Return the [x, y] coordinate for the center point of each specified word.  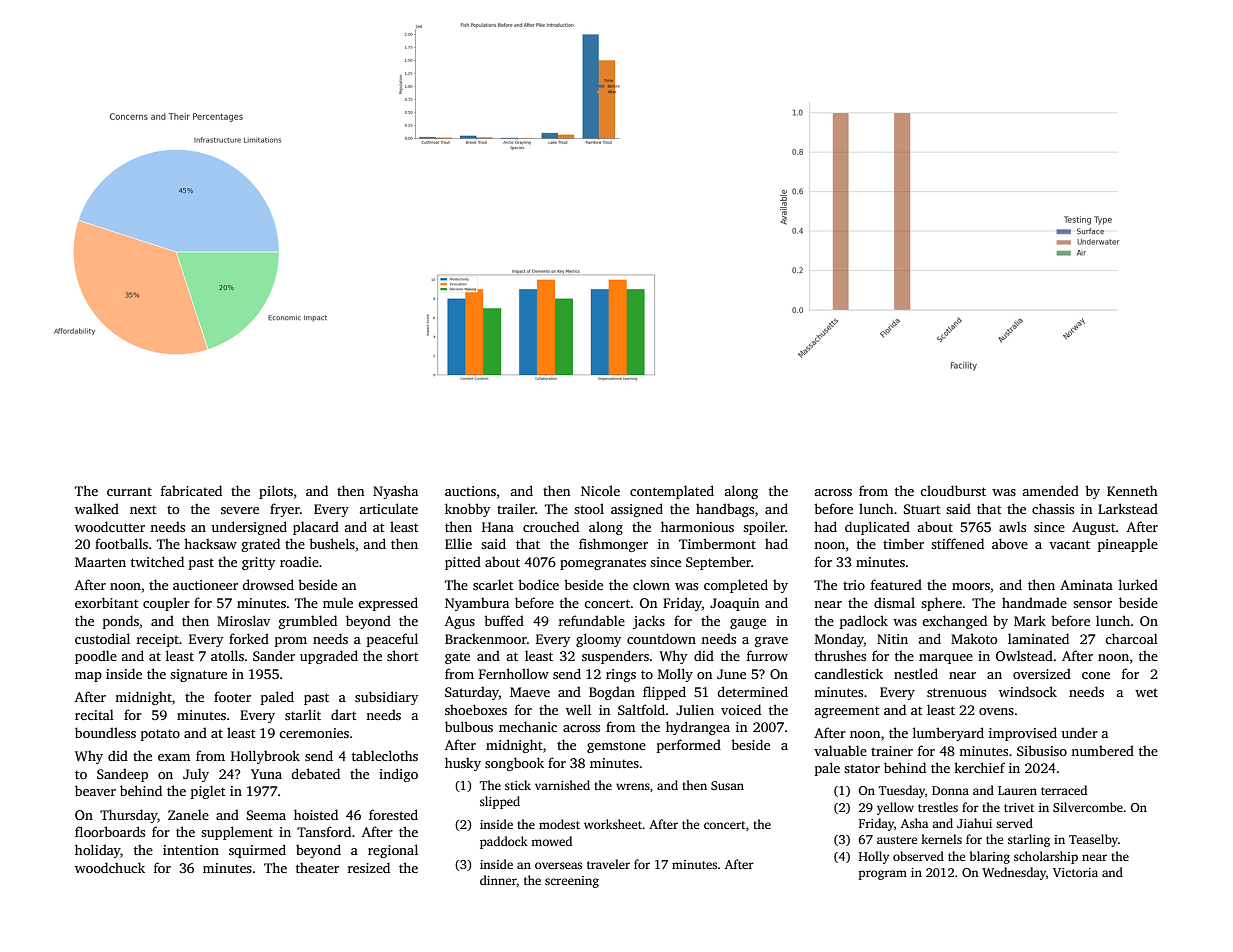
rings [621, 675]
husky [463, 764]
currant [129, 491]
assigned [637, 510]
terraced [1064, 790]
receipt [158, 640]
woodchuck [110, 867]
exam [174, 757]
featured [896, 584]
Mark [1030, 620]
